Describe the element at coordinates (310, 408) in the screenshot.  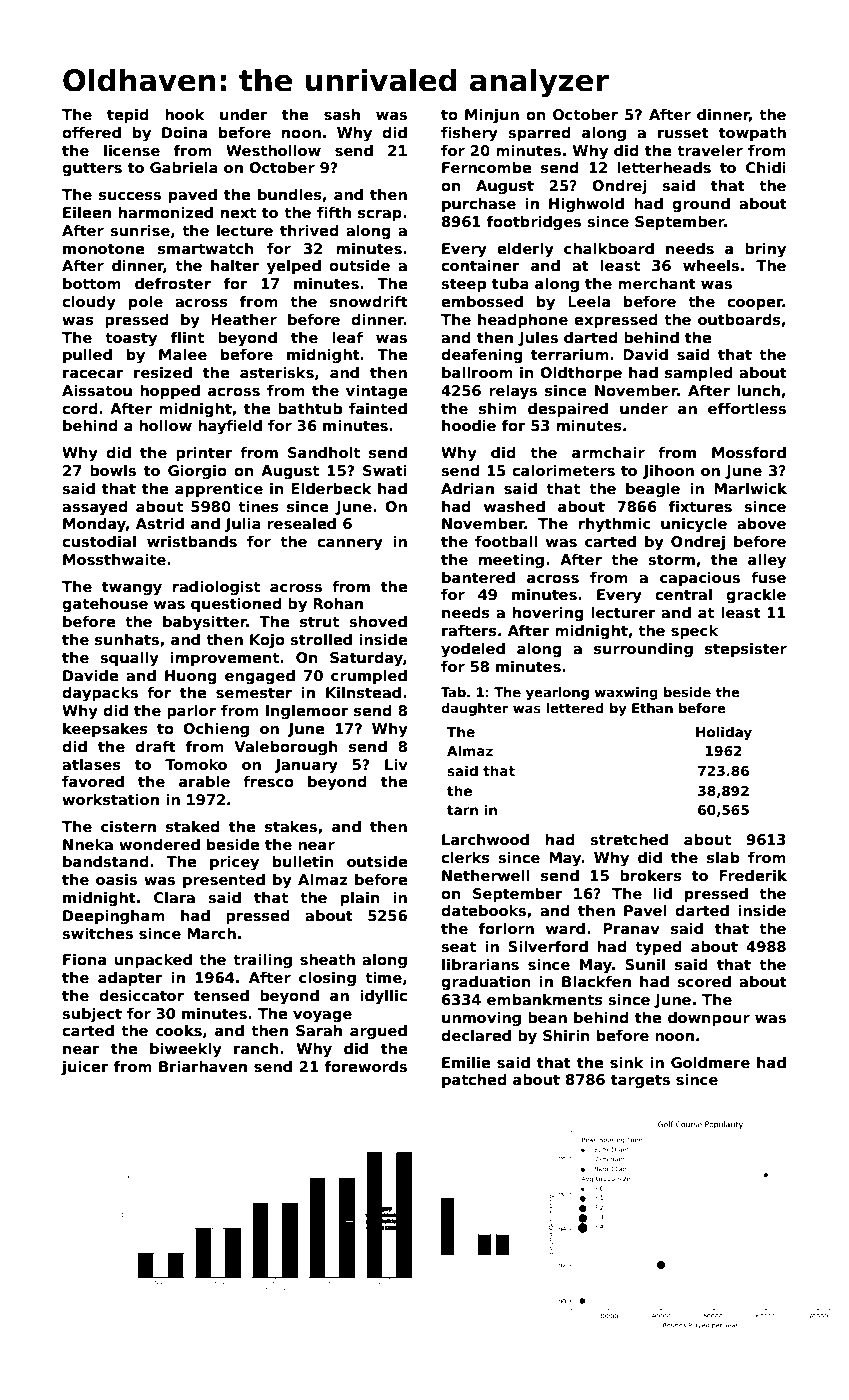
I see `bathtub` at that location.
